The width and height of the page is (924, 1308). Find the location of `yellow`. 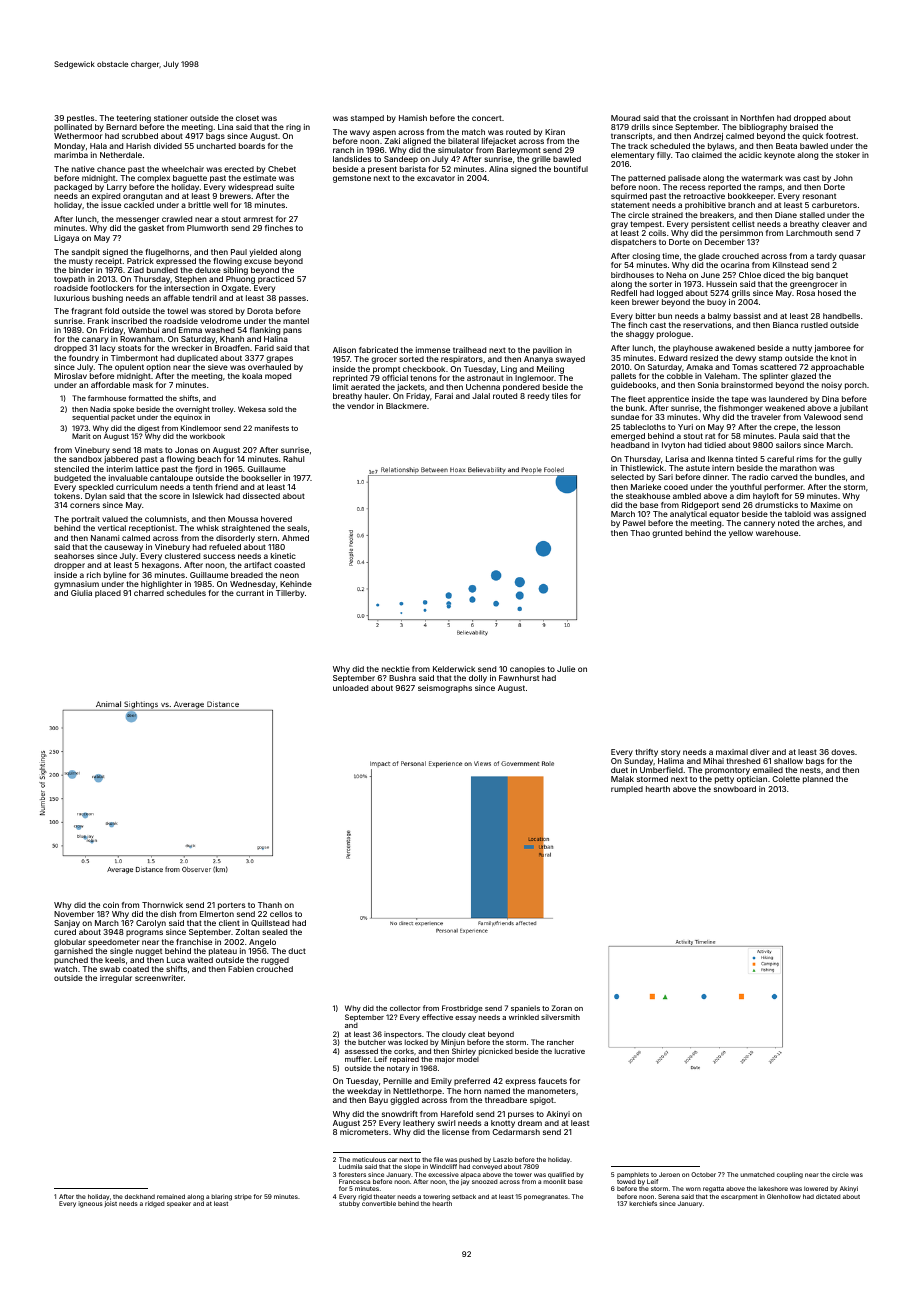

yellow is located at coordinates (741, 534).
